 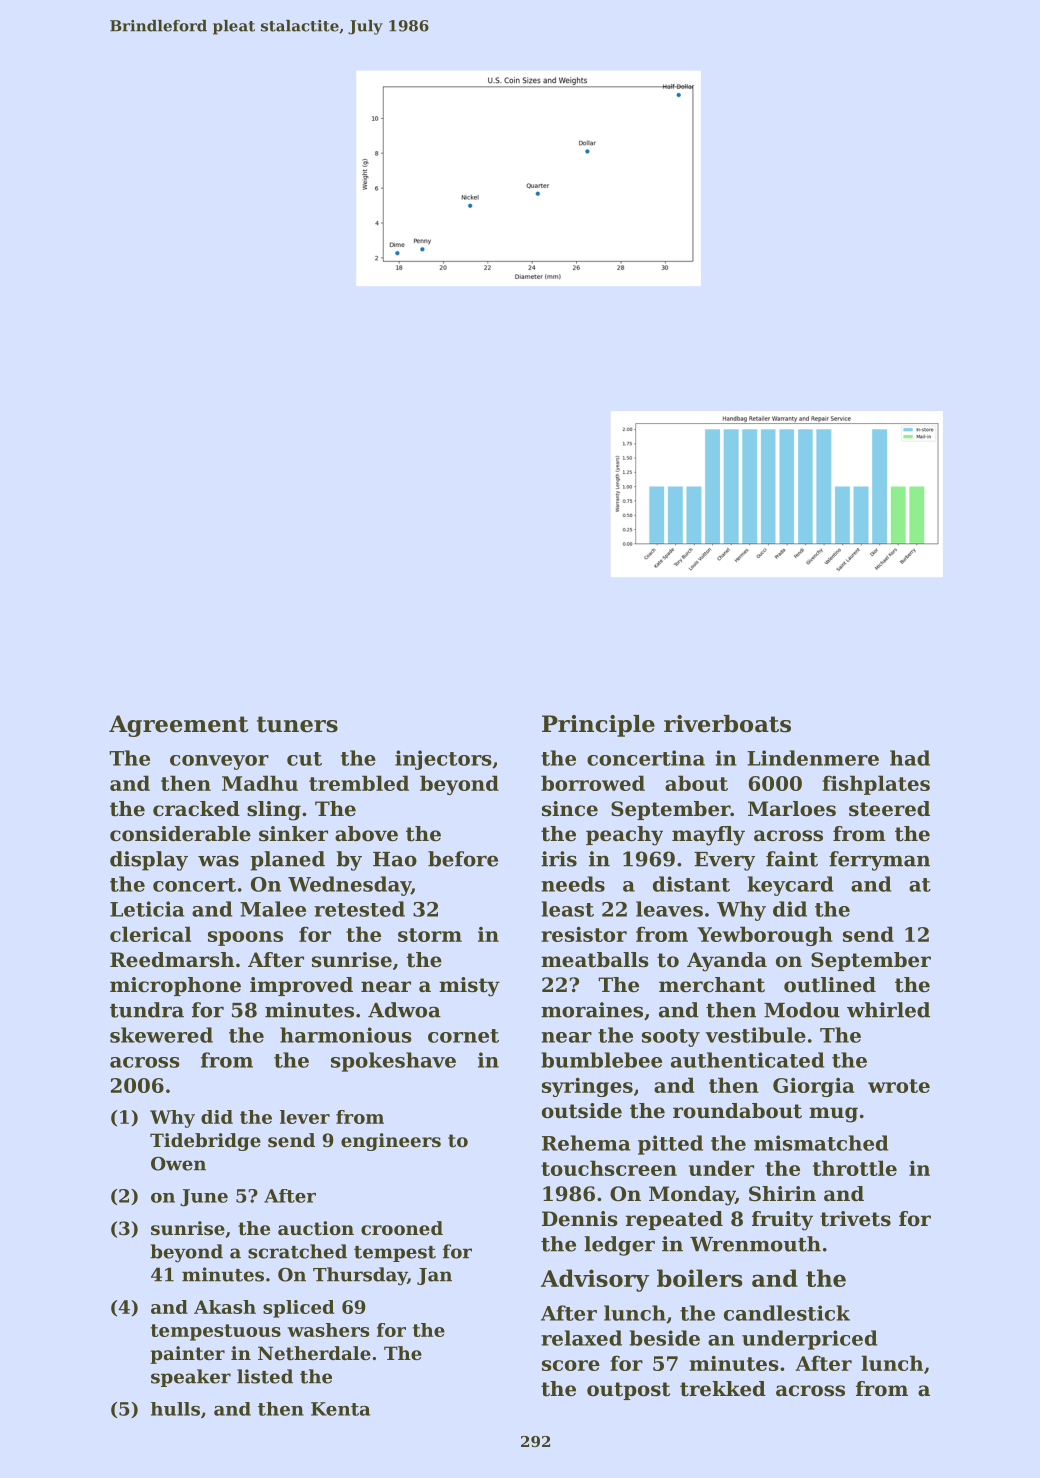 I want to click on riverboats, so click(x=727, y=724).
